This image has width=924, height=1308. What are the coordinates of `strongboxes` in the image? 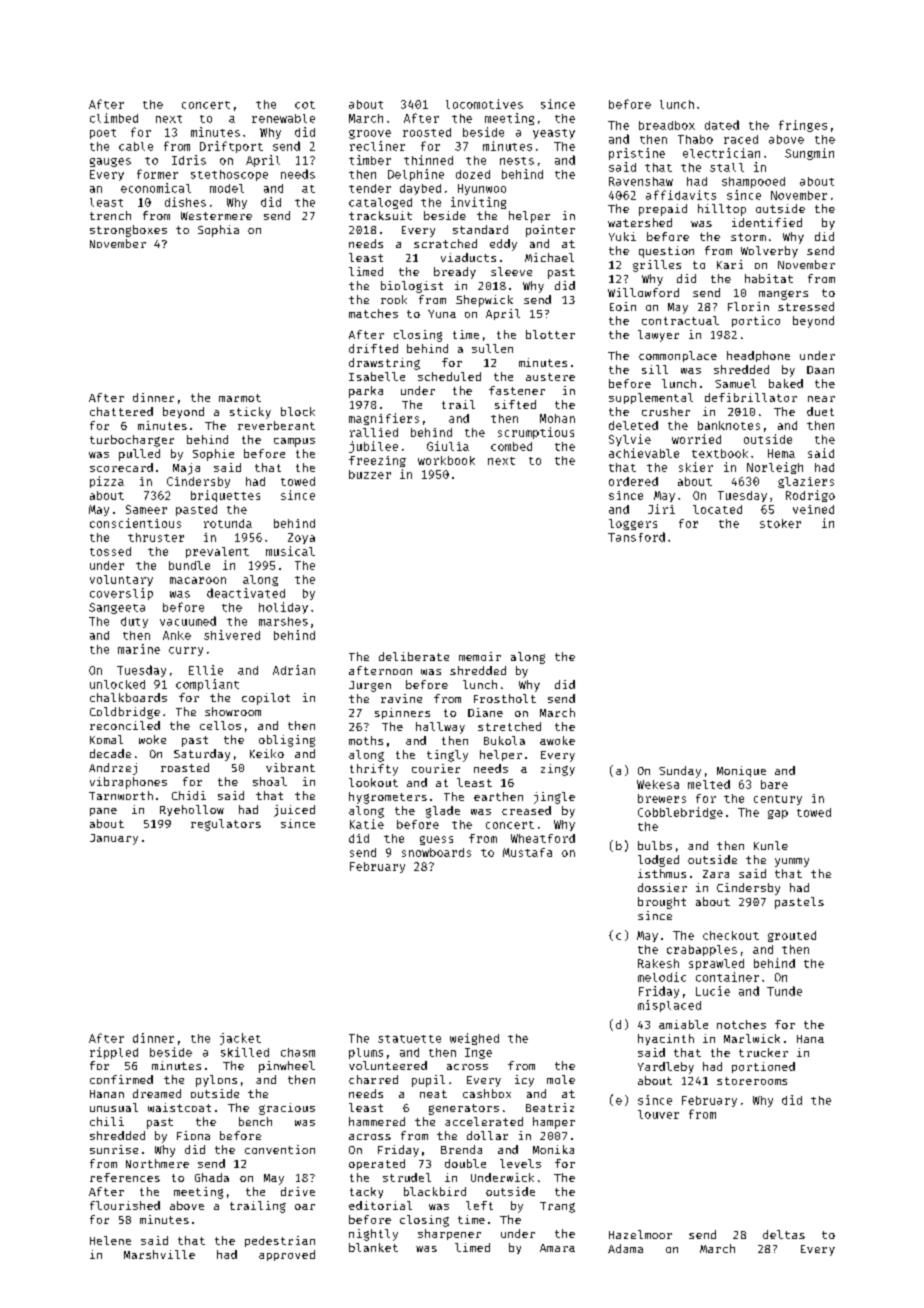 It's located at (128, 231).
